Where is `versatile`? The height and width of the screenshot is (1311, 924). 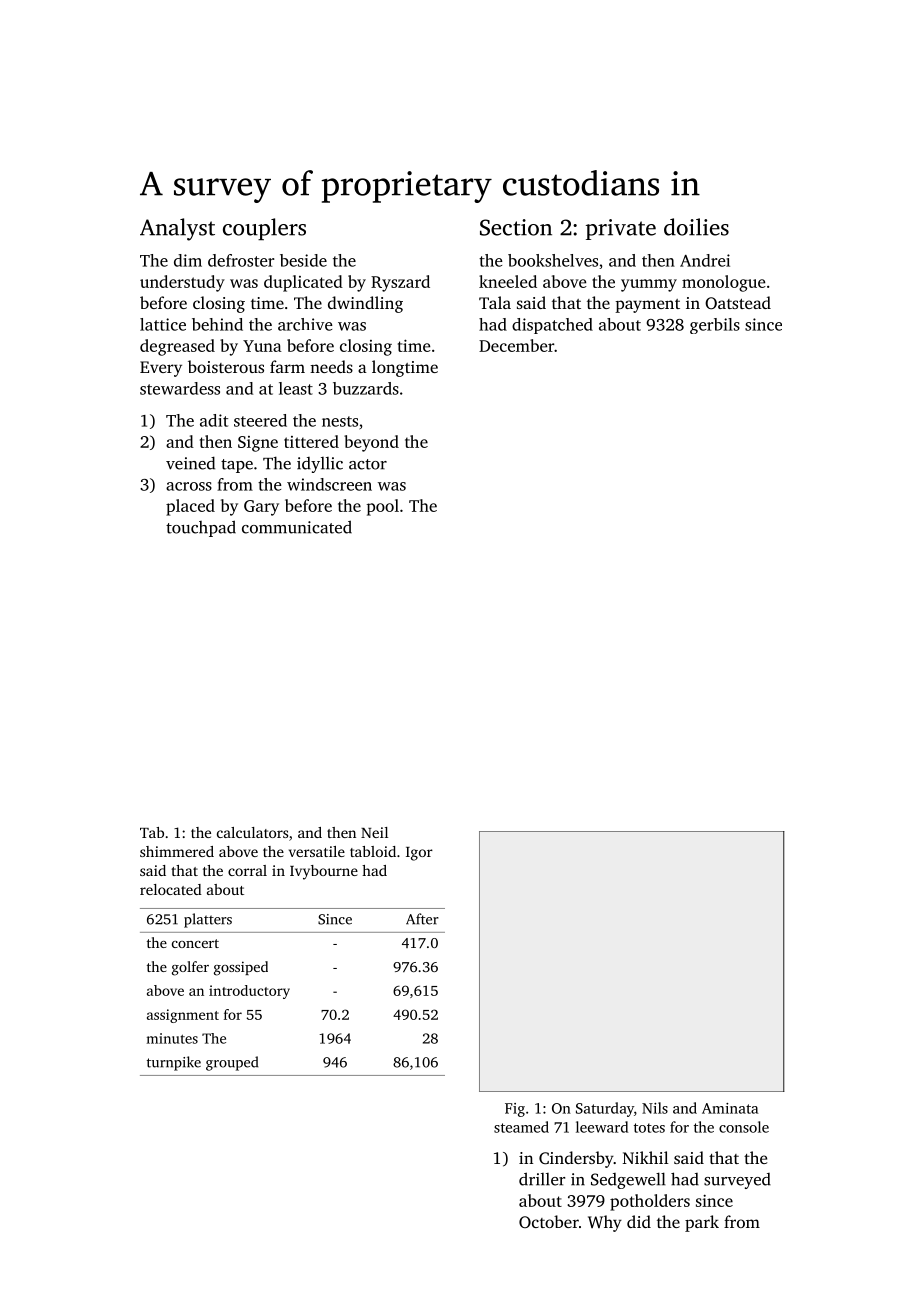 versatile is located at coordinates (317, 851).
